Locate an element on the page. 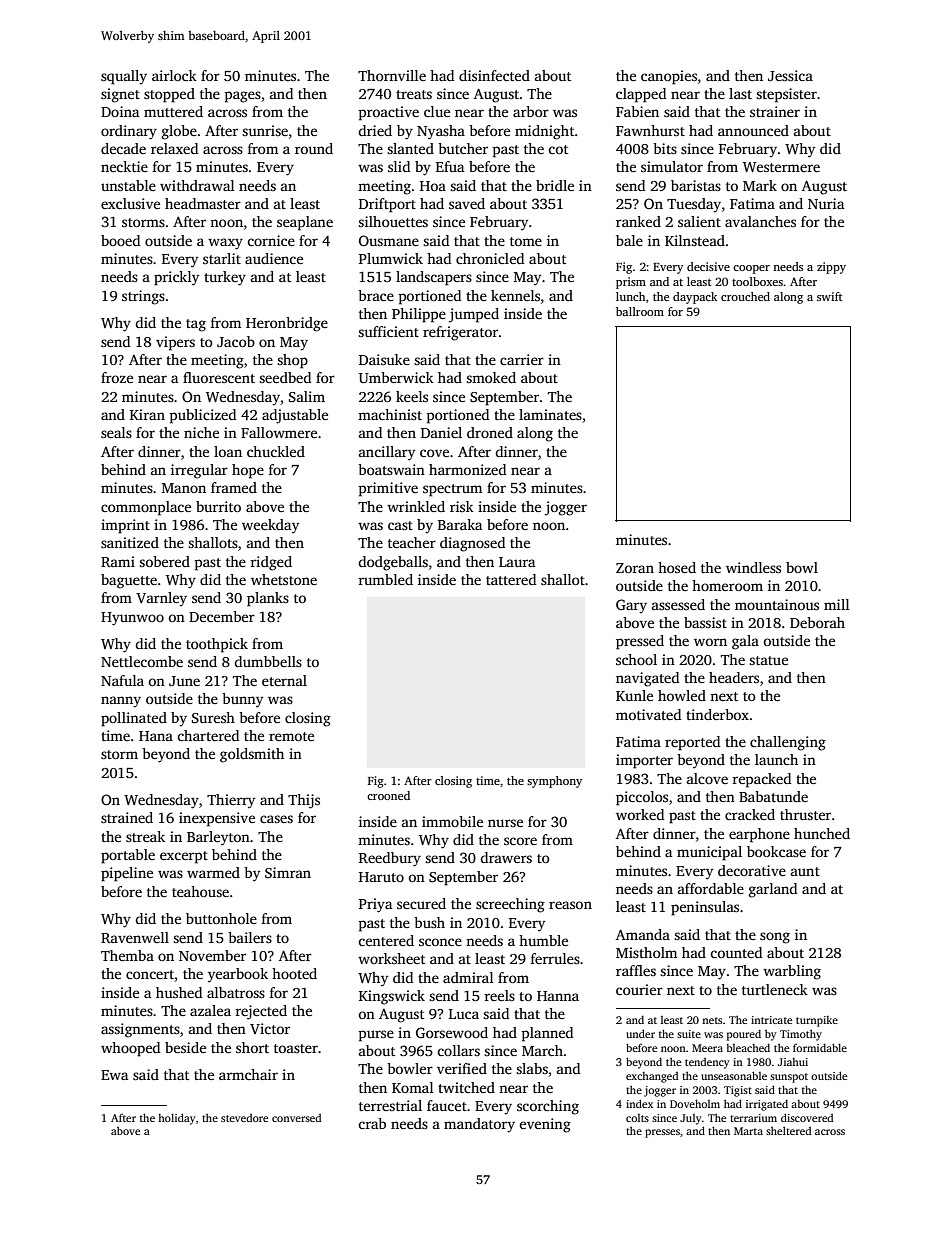 This image has width=952, height=1233. assessed is located at coordinates (678, 604).
